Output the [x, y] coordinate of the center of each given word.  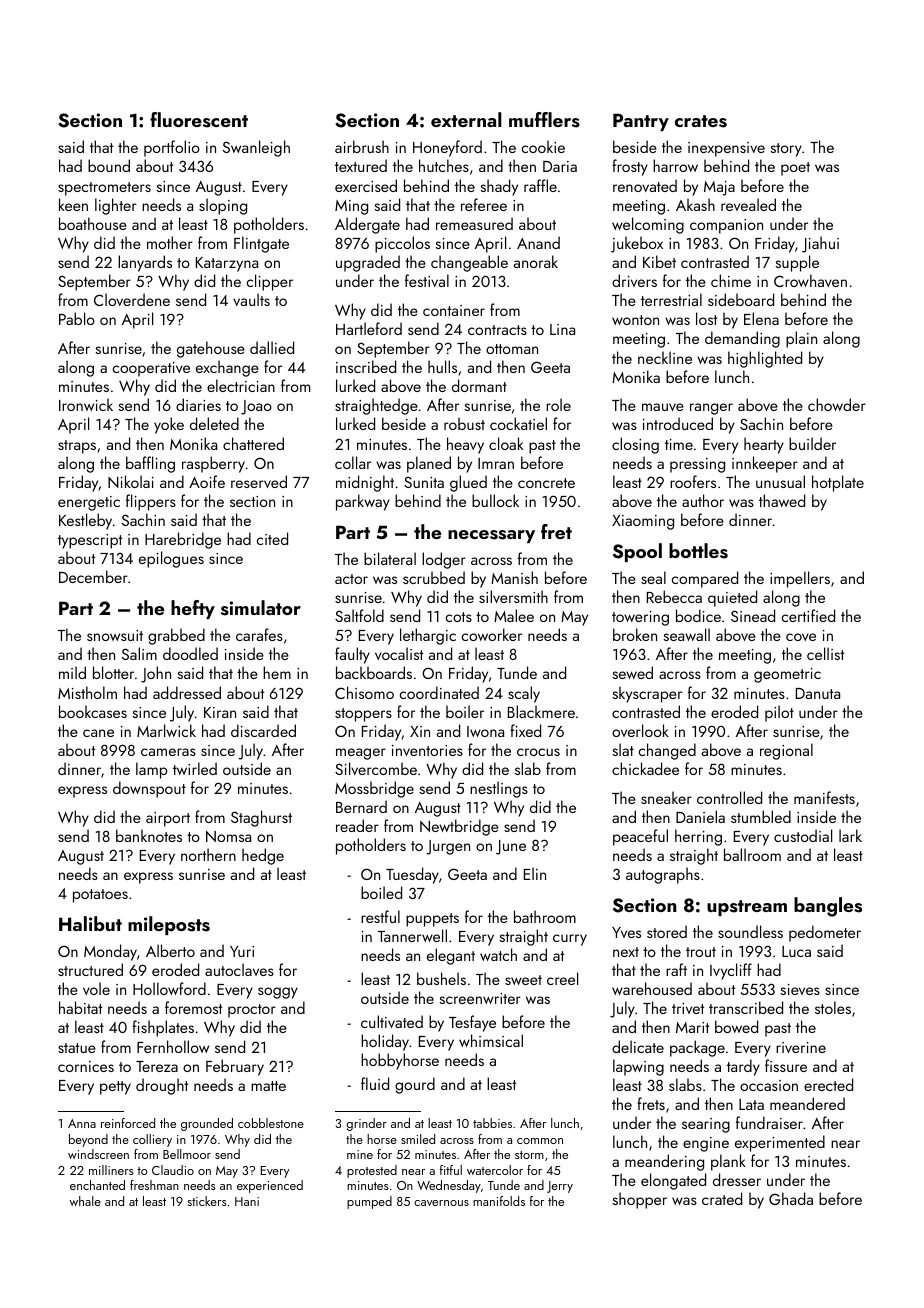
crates [701, 121]
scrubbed [434, 577]
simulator [261, 608]
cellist [825, 653]
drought [162, 1086]
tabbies [492, 1123]
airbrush [362, 146]
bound [109, 165]
